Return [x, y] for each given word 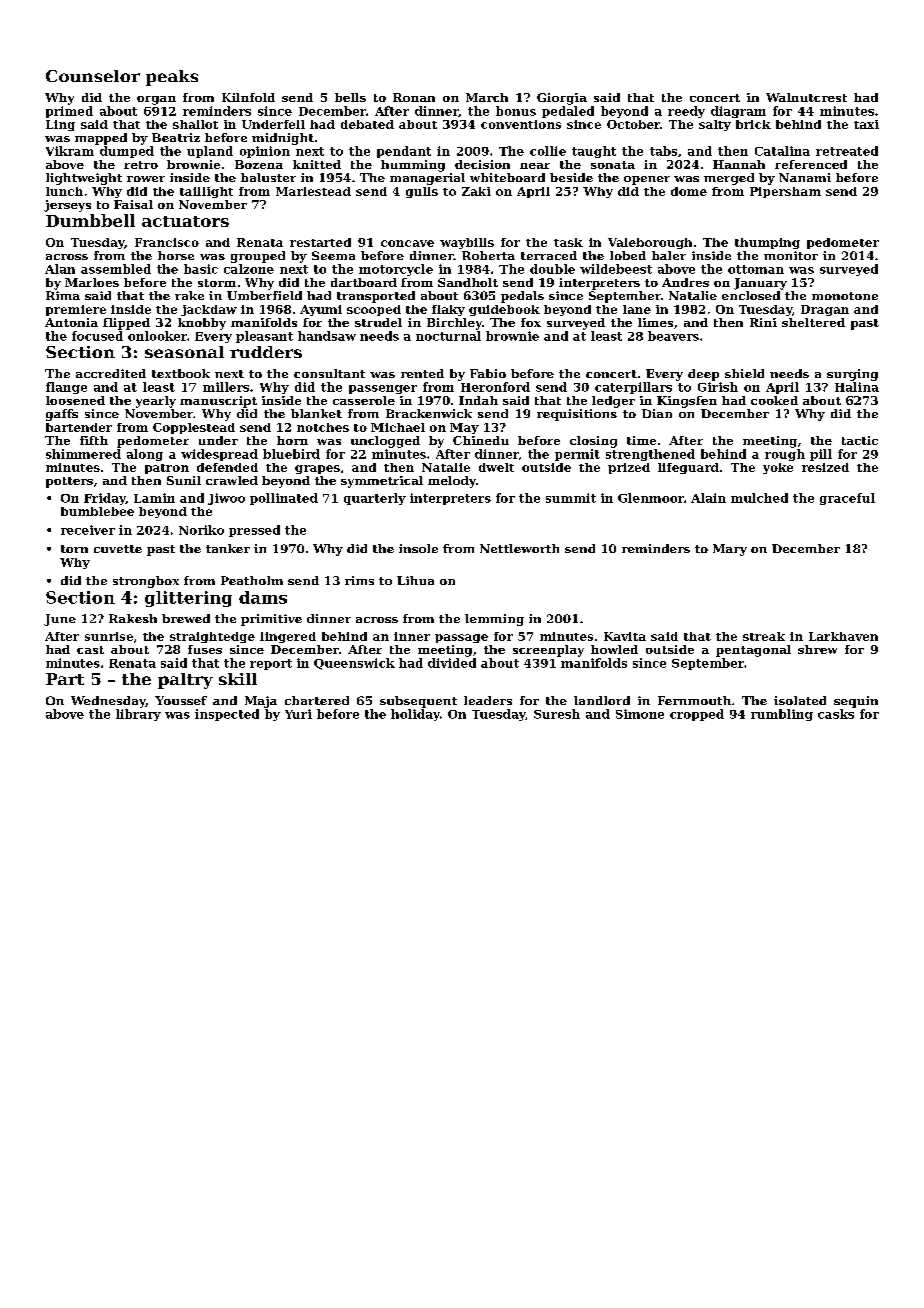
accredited [111, 373]
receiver [88, 530]
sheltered [813, 322]
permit [577, 455]
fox [531, 322]
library [138, 715]
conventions [521, 124]
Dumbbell [90, 220]
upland [210, 152]
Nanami [805, 177]
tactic [860, 440]
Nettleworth [519, 548]
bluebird [291, 454]
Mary [730, 550]
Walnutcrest [806, 97]
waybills [467, 243]
